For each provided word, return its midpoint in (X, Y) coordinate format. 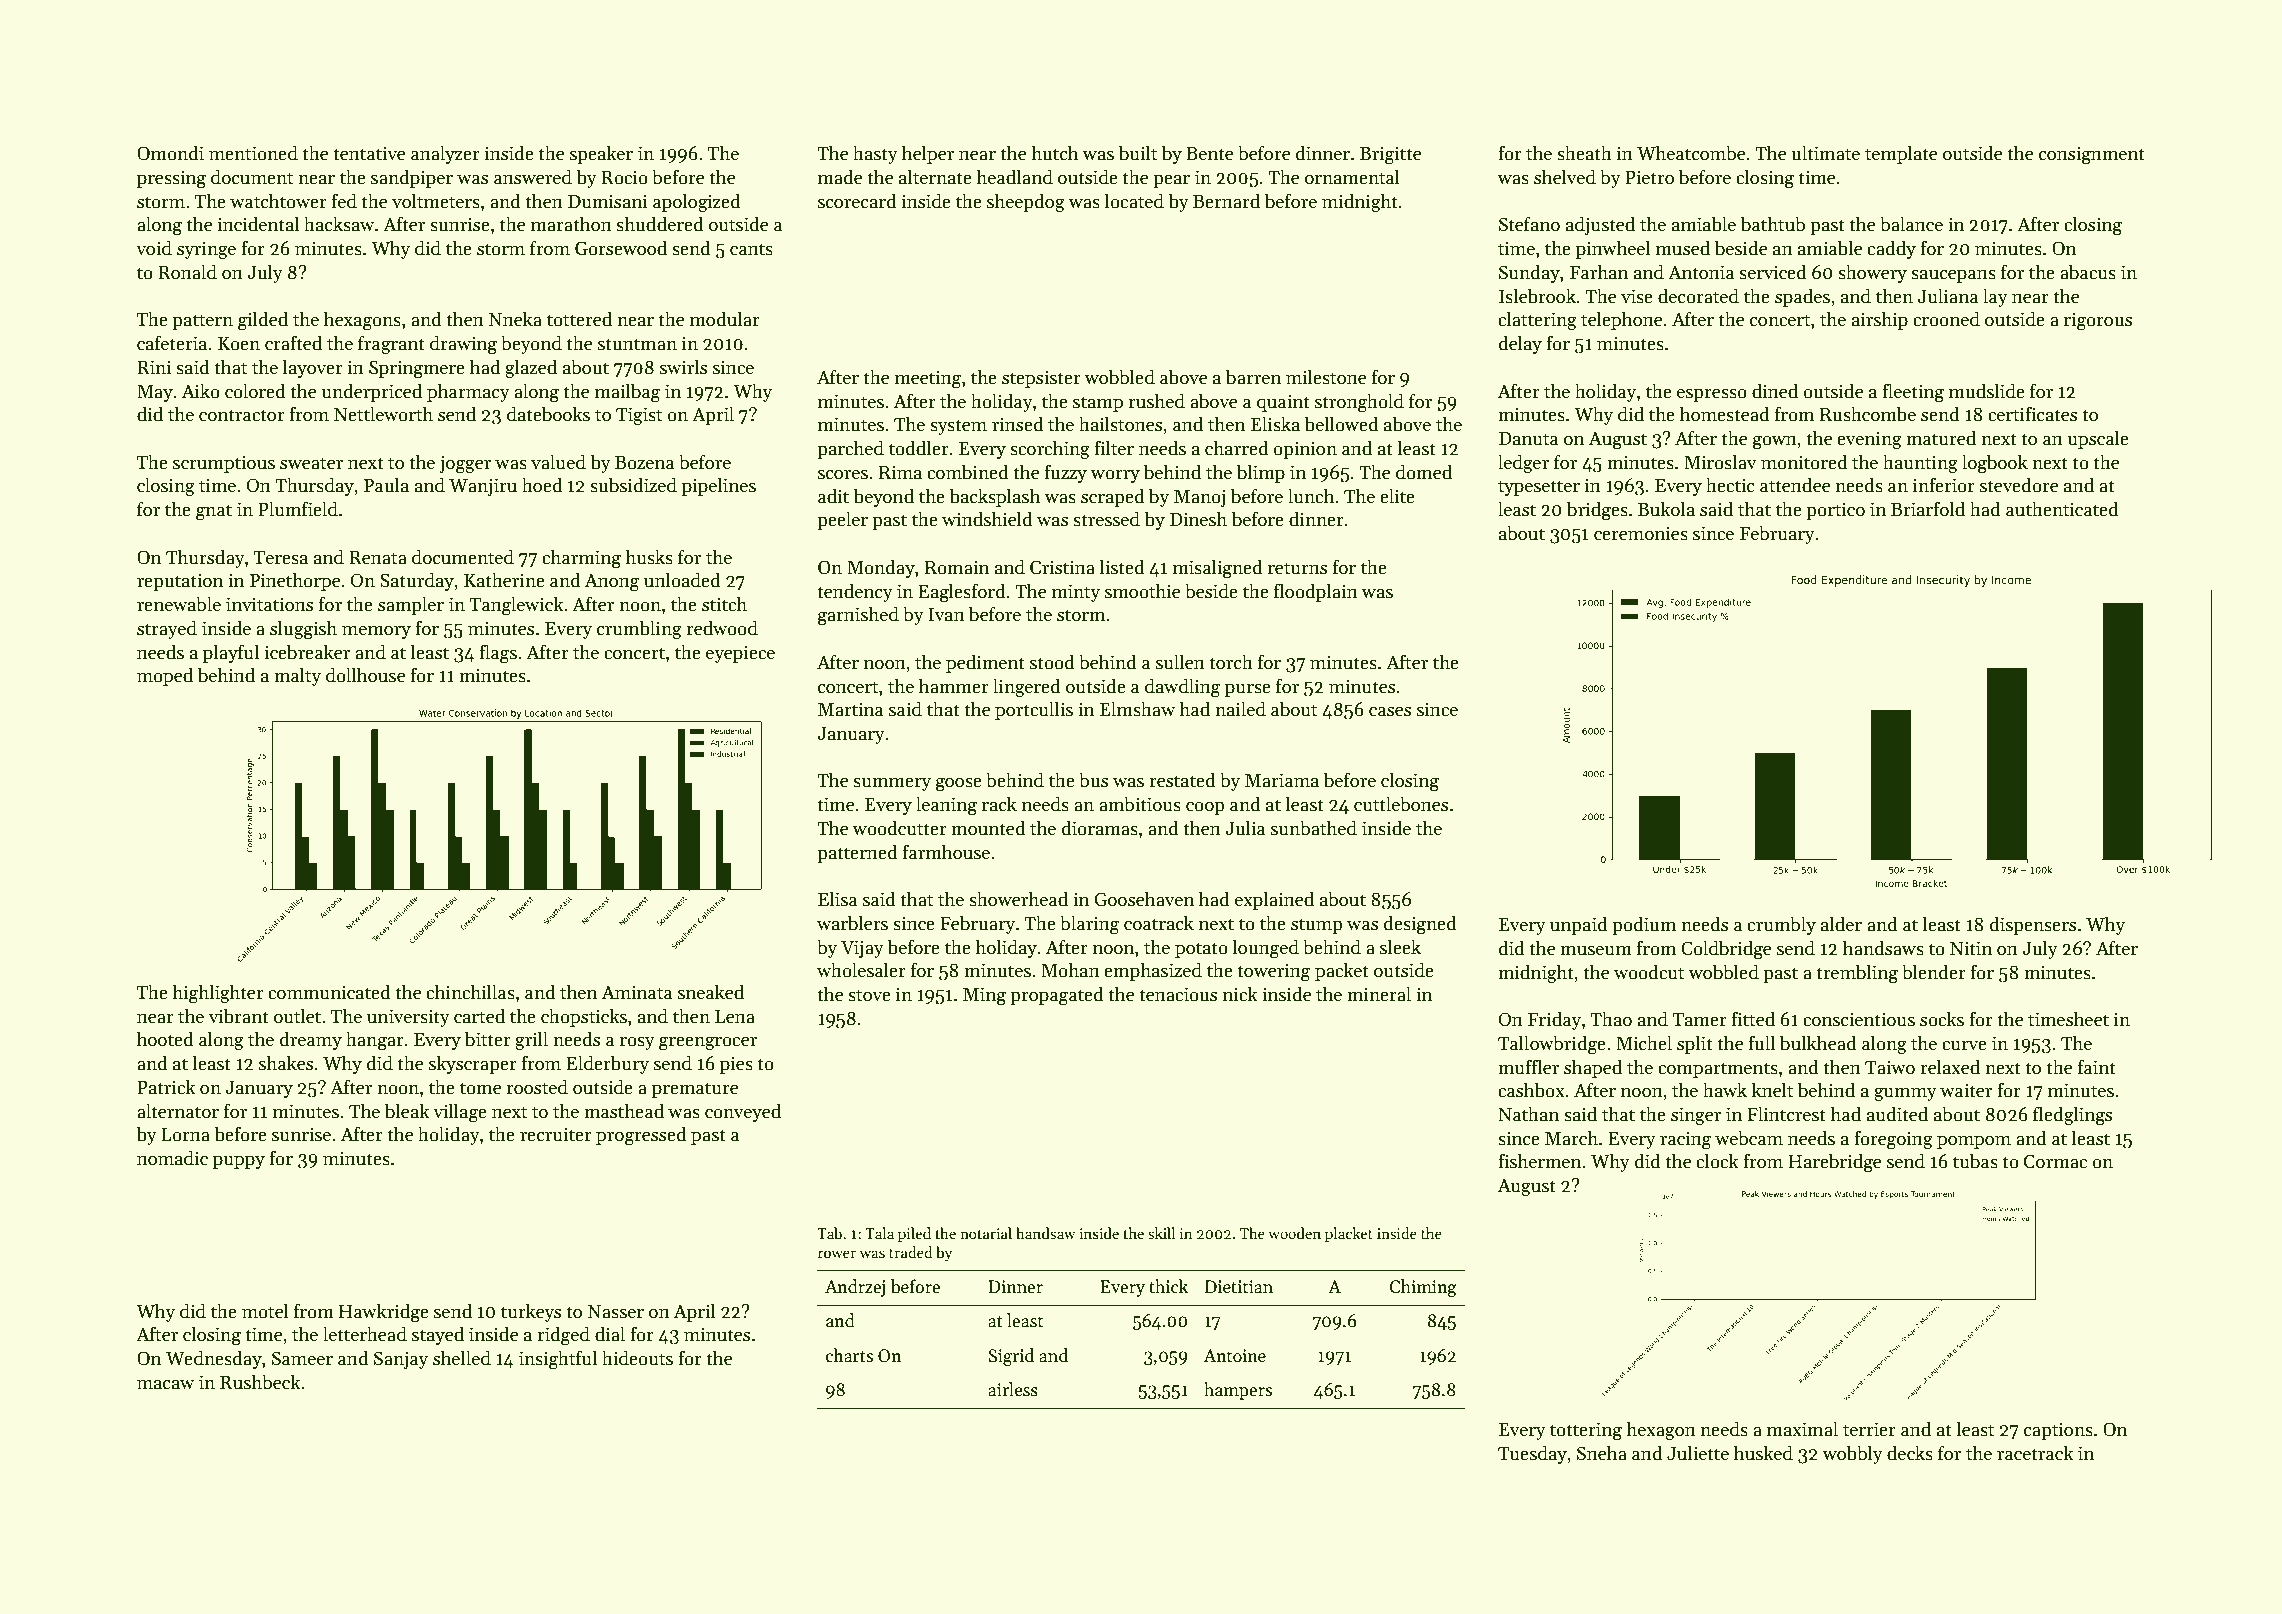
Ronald (187, 272)
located (1134, 201)
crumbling (639, 630)
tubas (1975, 1161)
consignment (2092, 155)
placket (1349, 1234)
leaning (946, 806)
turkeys (531, 1312)
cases (1390, 712)
